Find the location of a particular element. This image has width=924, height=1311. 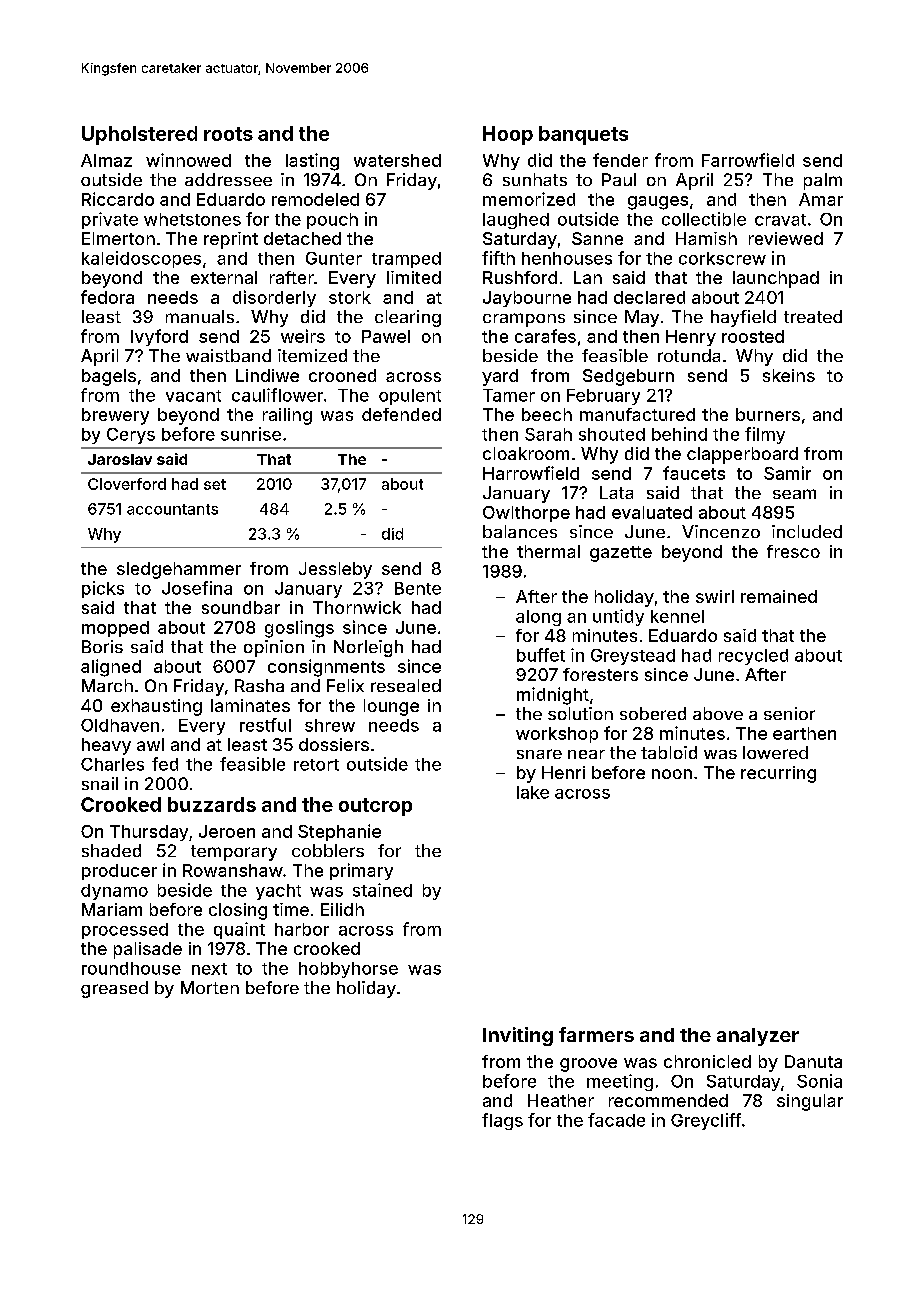

sledgehammer is located at coordinates (179, 570).
